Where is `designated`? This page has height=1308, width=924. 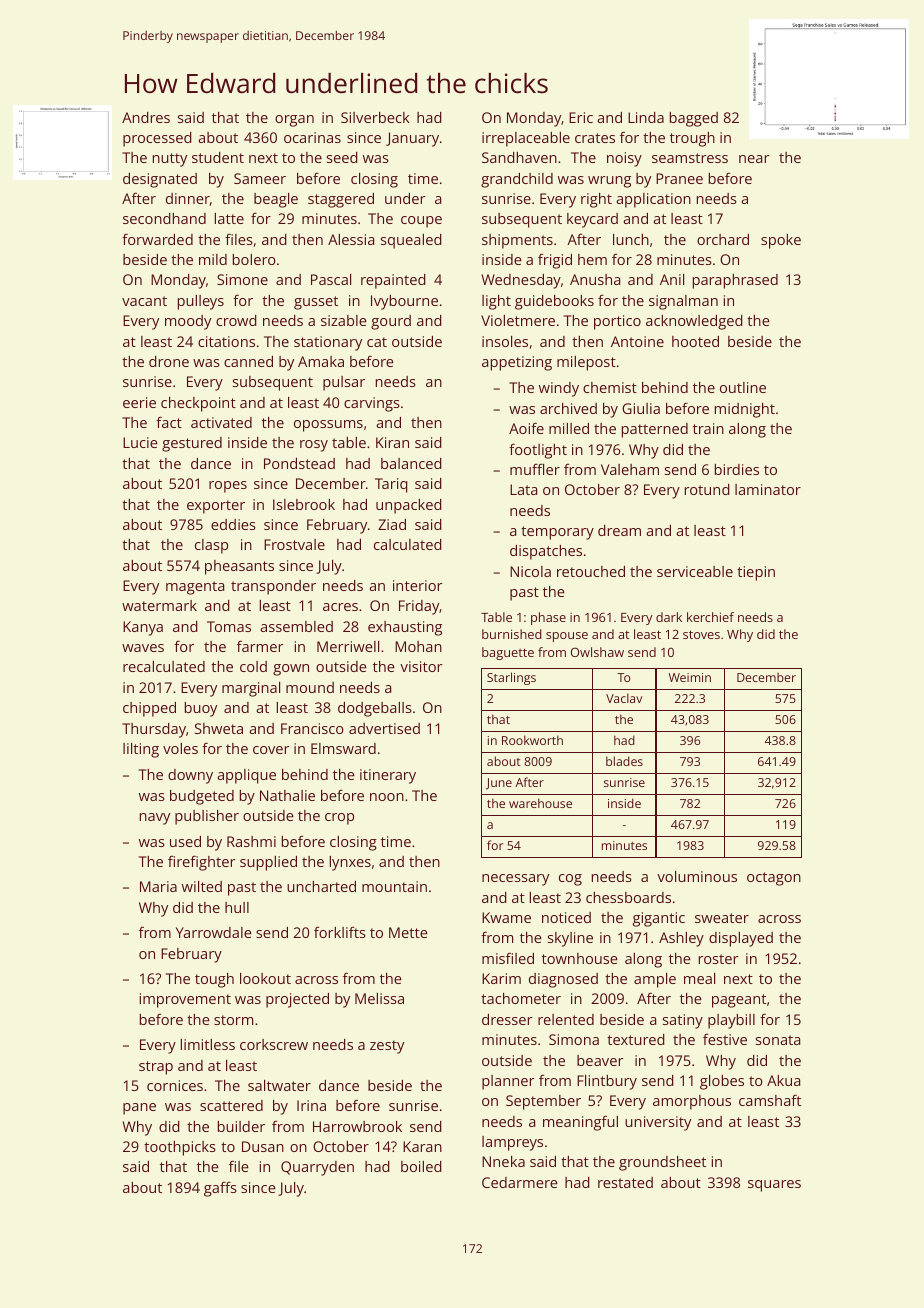
designated is located at coordinates (160, 180).
